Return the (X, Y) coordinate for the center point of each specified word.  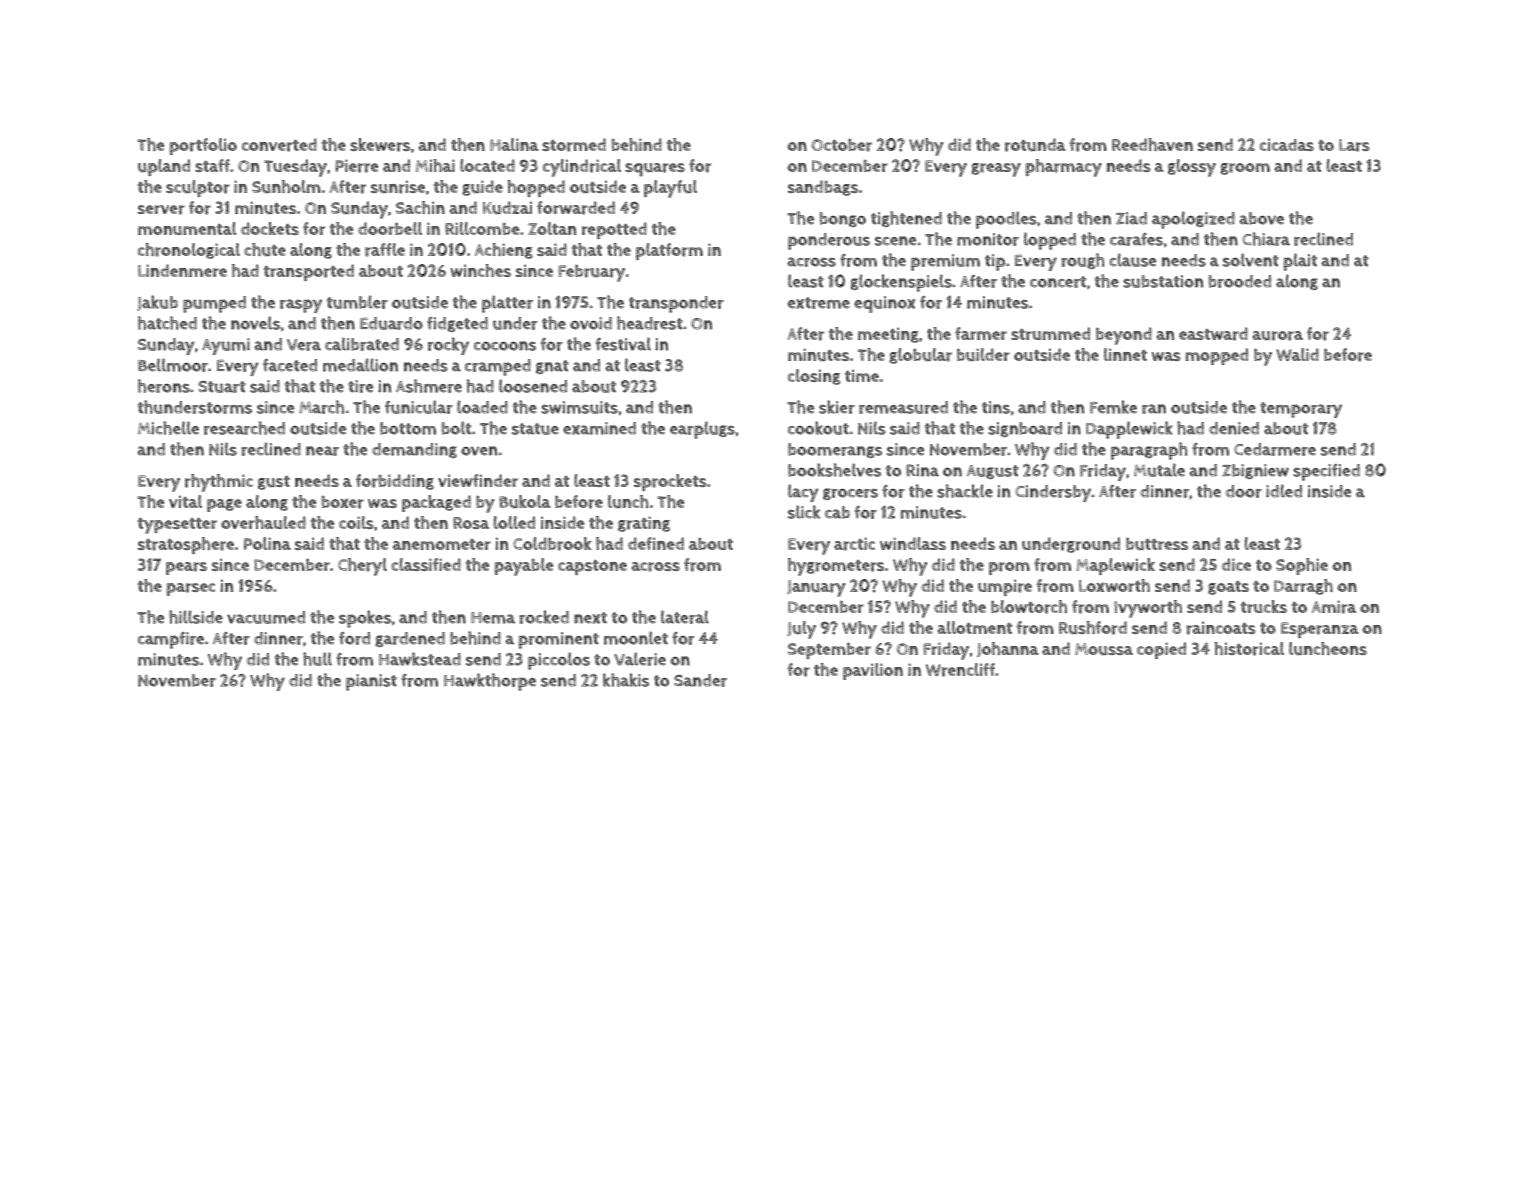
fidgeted (457, 324)
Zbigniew (1255, 471)
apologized (1193, 220)
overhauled (263, 522)
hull (317, 659)
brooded (1239, 281)
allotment (975, 627)
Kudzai (507, 208)
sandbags (823, 188)
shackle (965, 491)
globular (920, 356)
